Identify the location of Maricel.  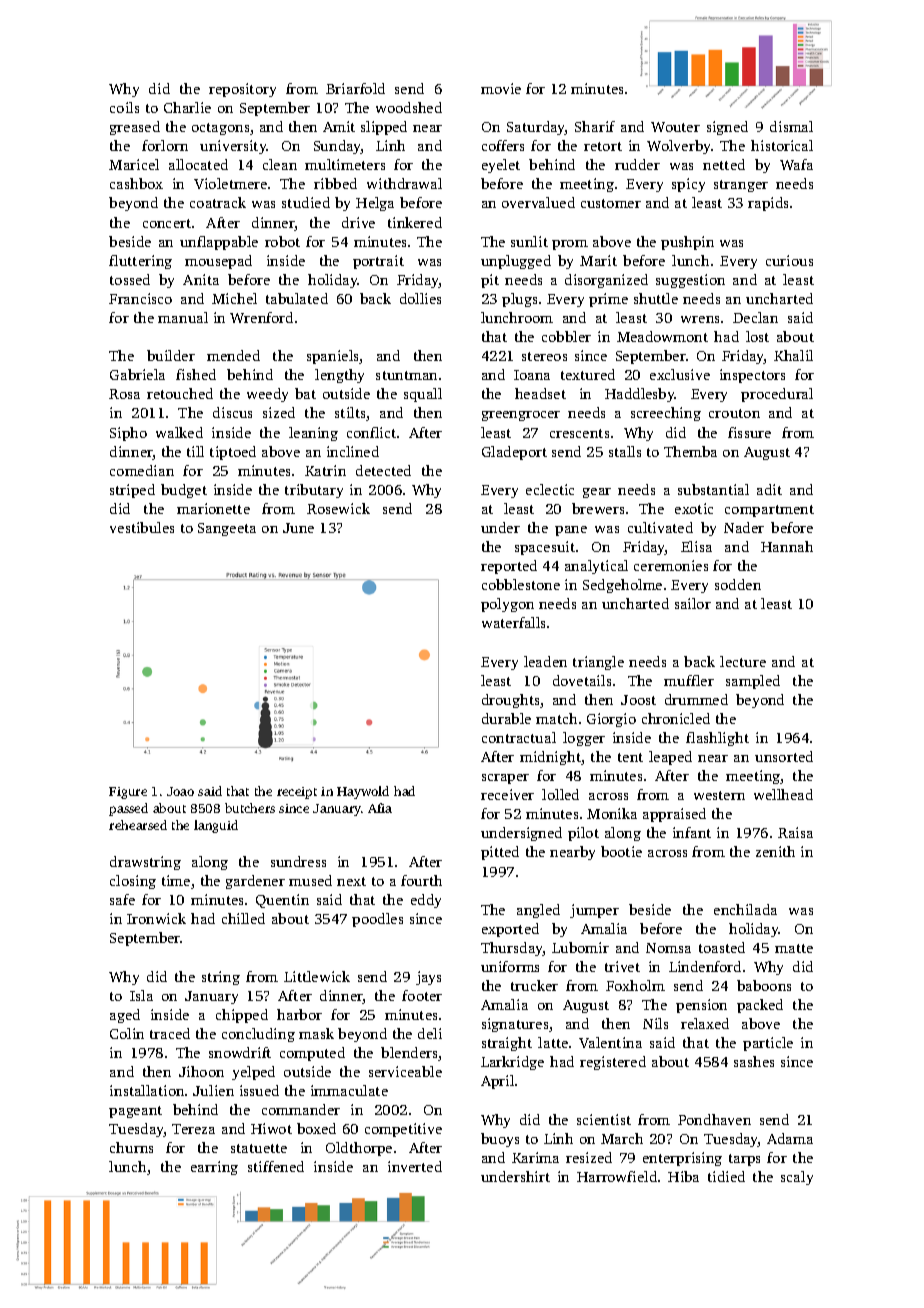
(134, 164).
